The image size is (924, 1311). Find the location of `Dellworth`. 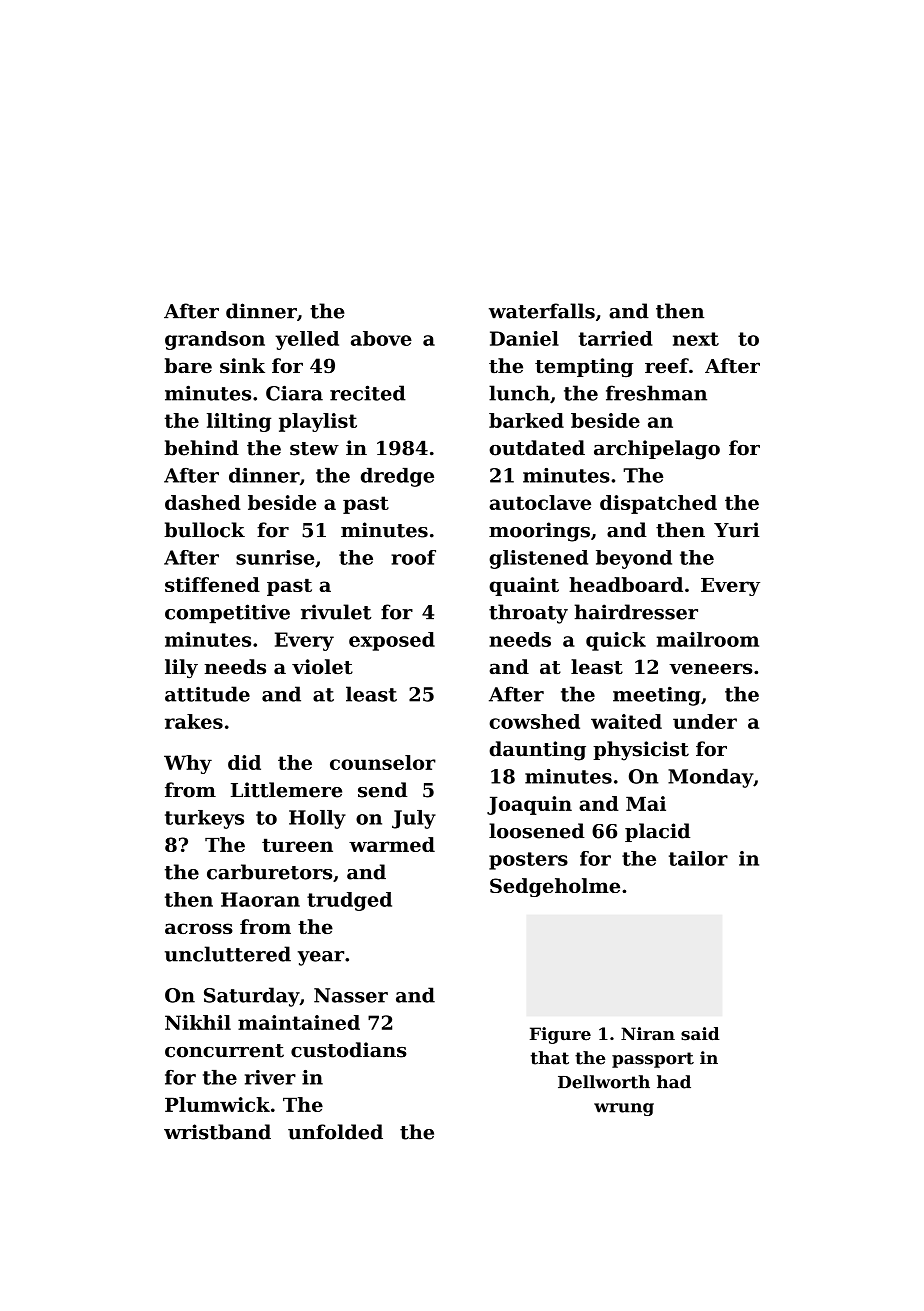

Dellworth is located at coordinates (604, 1082).
